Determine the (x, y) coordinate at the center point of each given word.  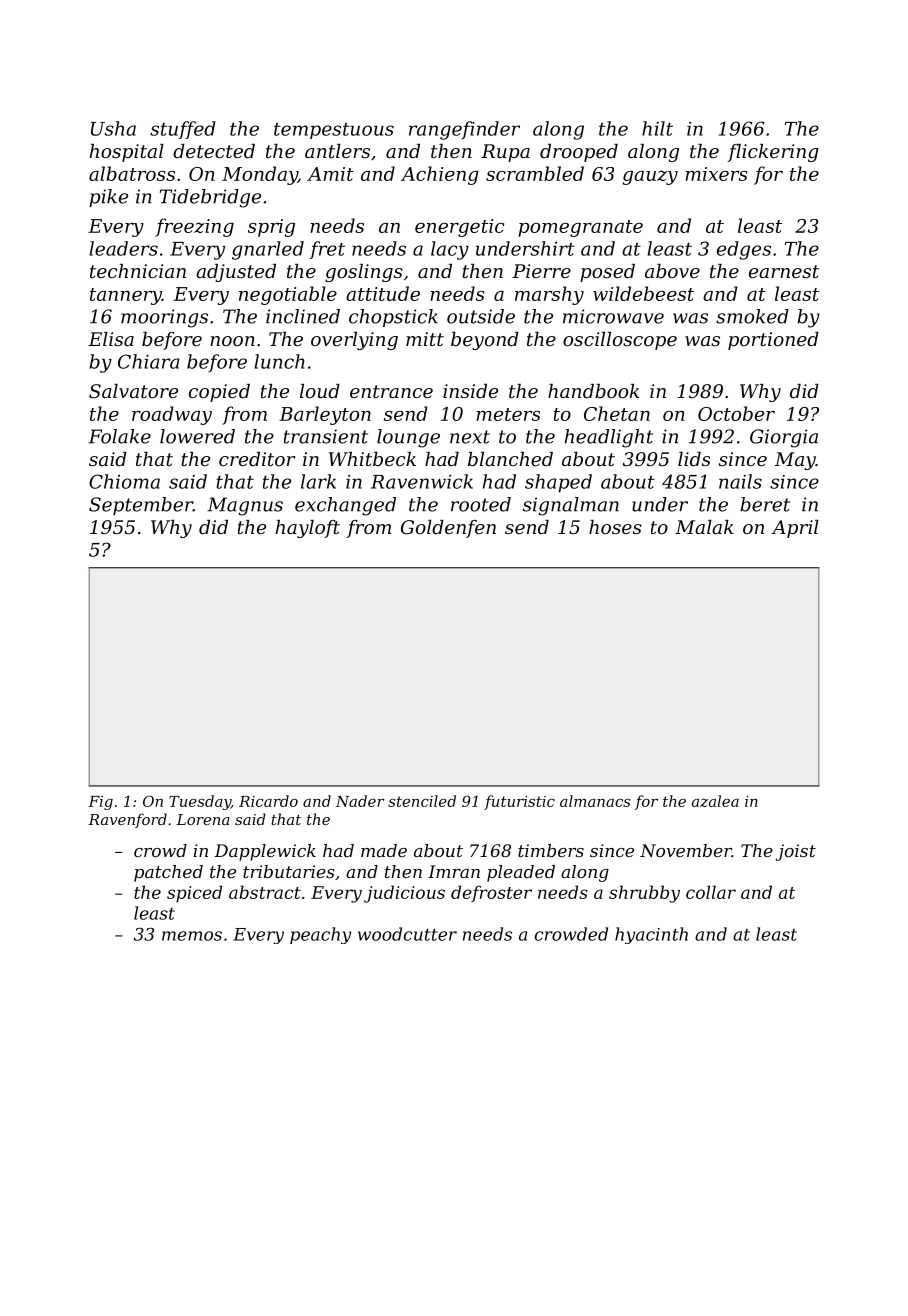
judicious (404, 894)
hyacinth (651, 935)
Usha (113, 128)
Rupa (505, 153)
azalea (715, 801)
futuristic (519, 802)
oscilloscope (620, 341)
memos (192, 936)
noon (232, 341)
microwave (613, 316)
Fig (100, 803)
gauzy (650, 177)
